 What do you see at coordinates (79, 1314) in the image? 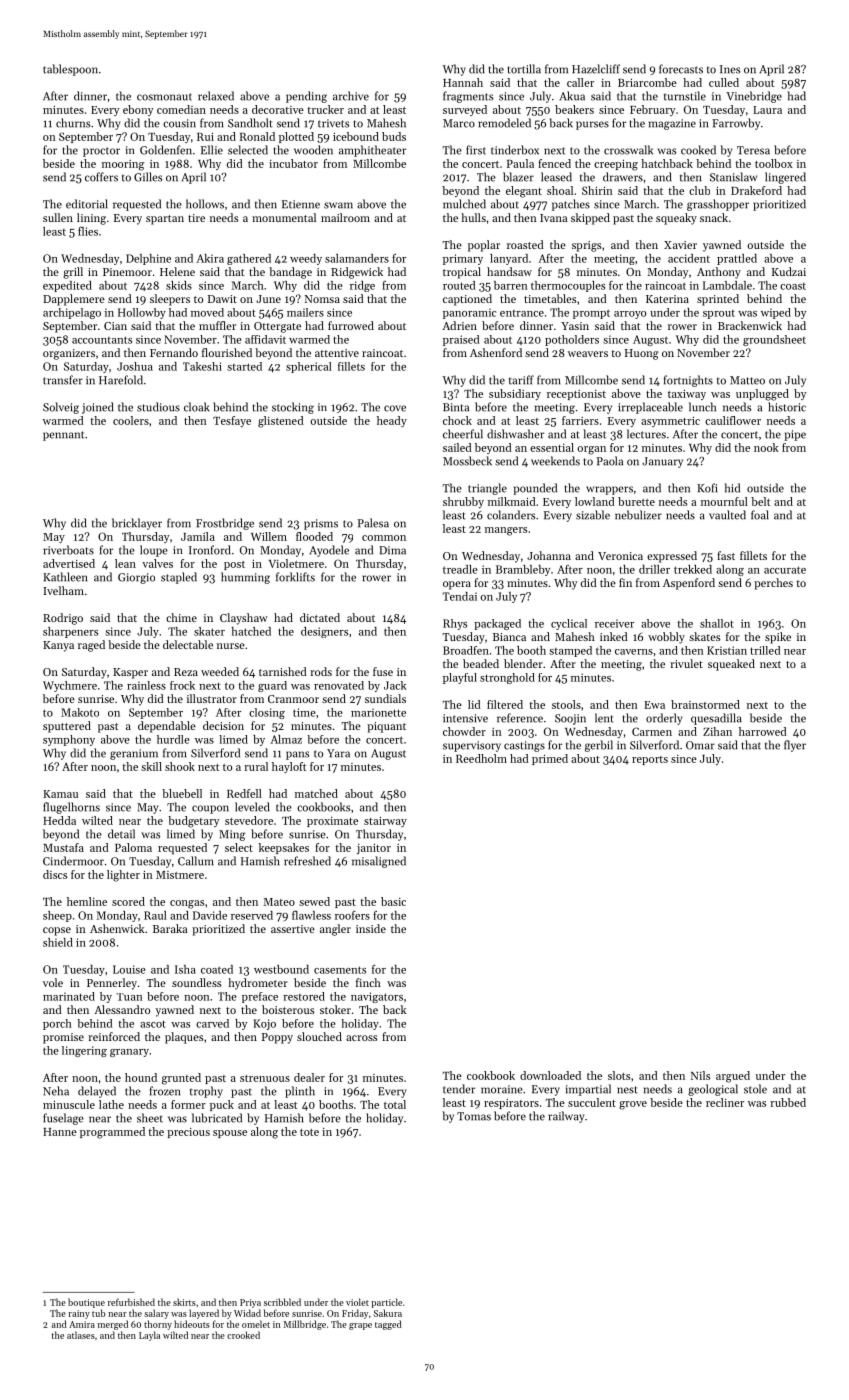
I see `rainy` at bounding box center [79, 1314].
